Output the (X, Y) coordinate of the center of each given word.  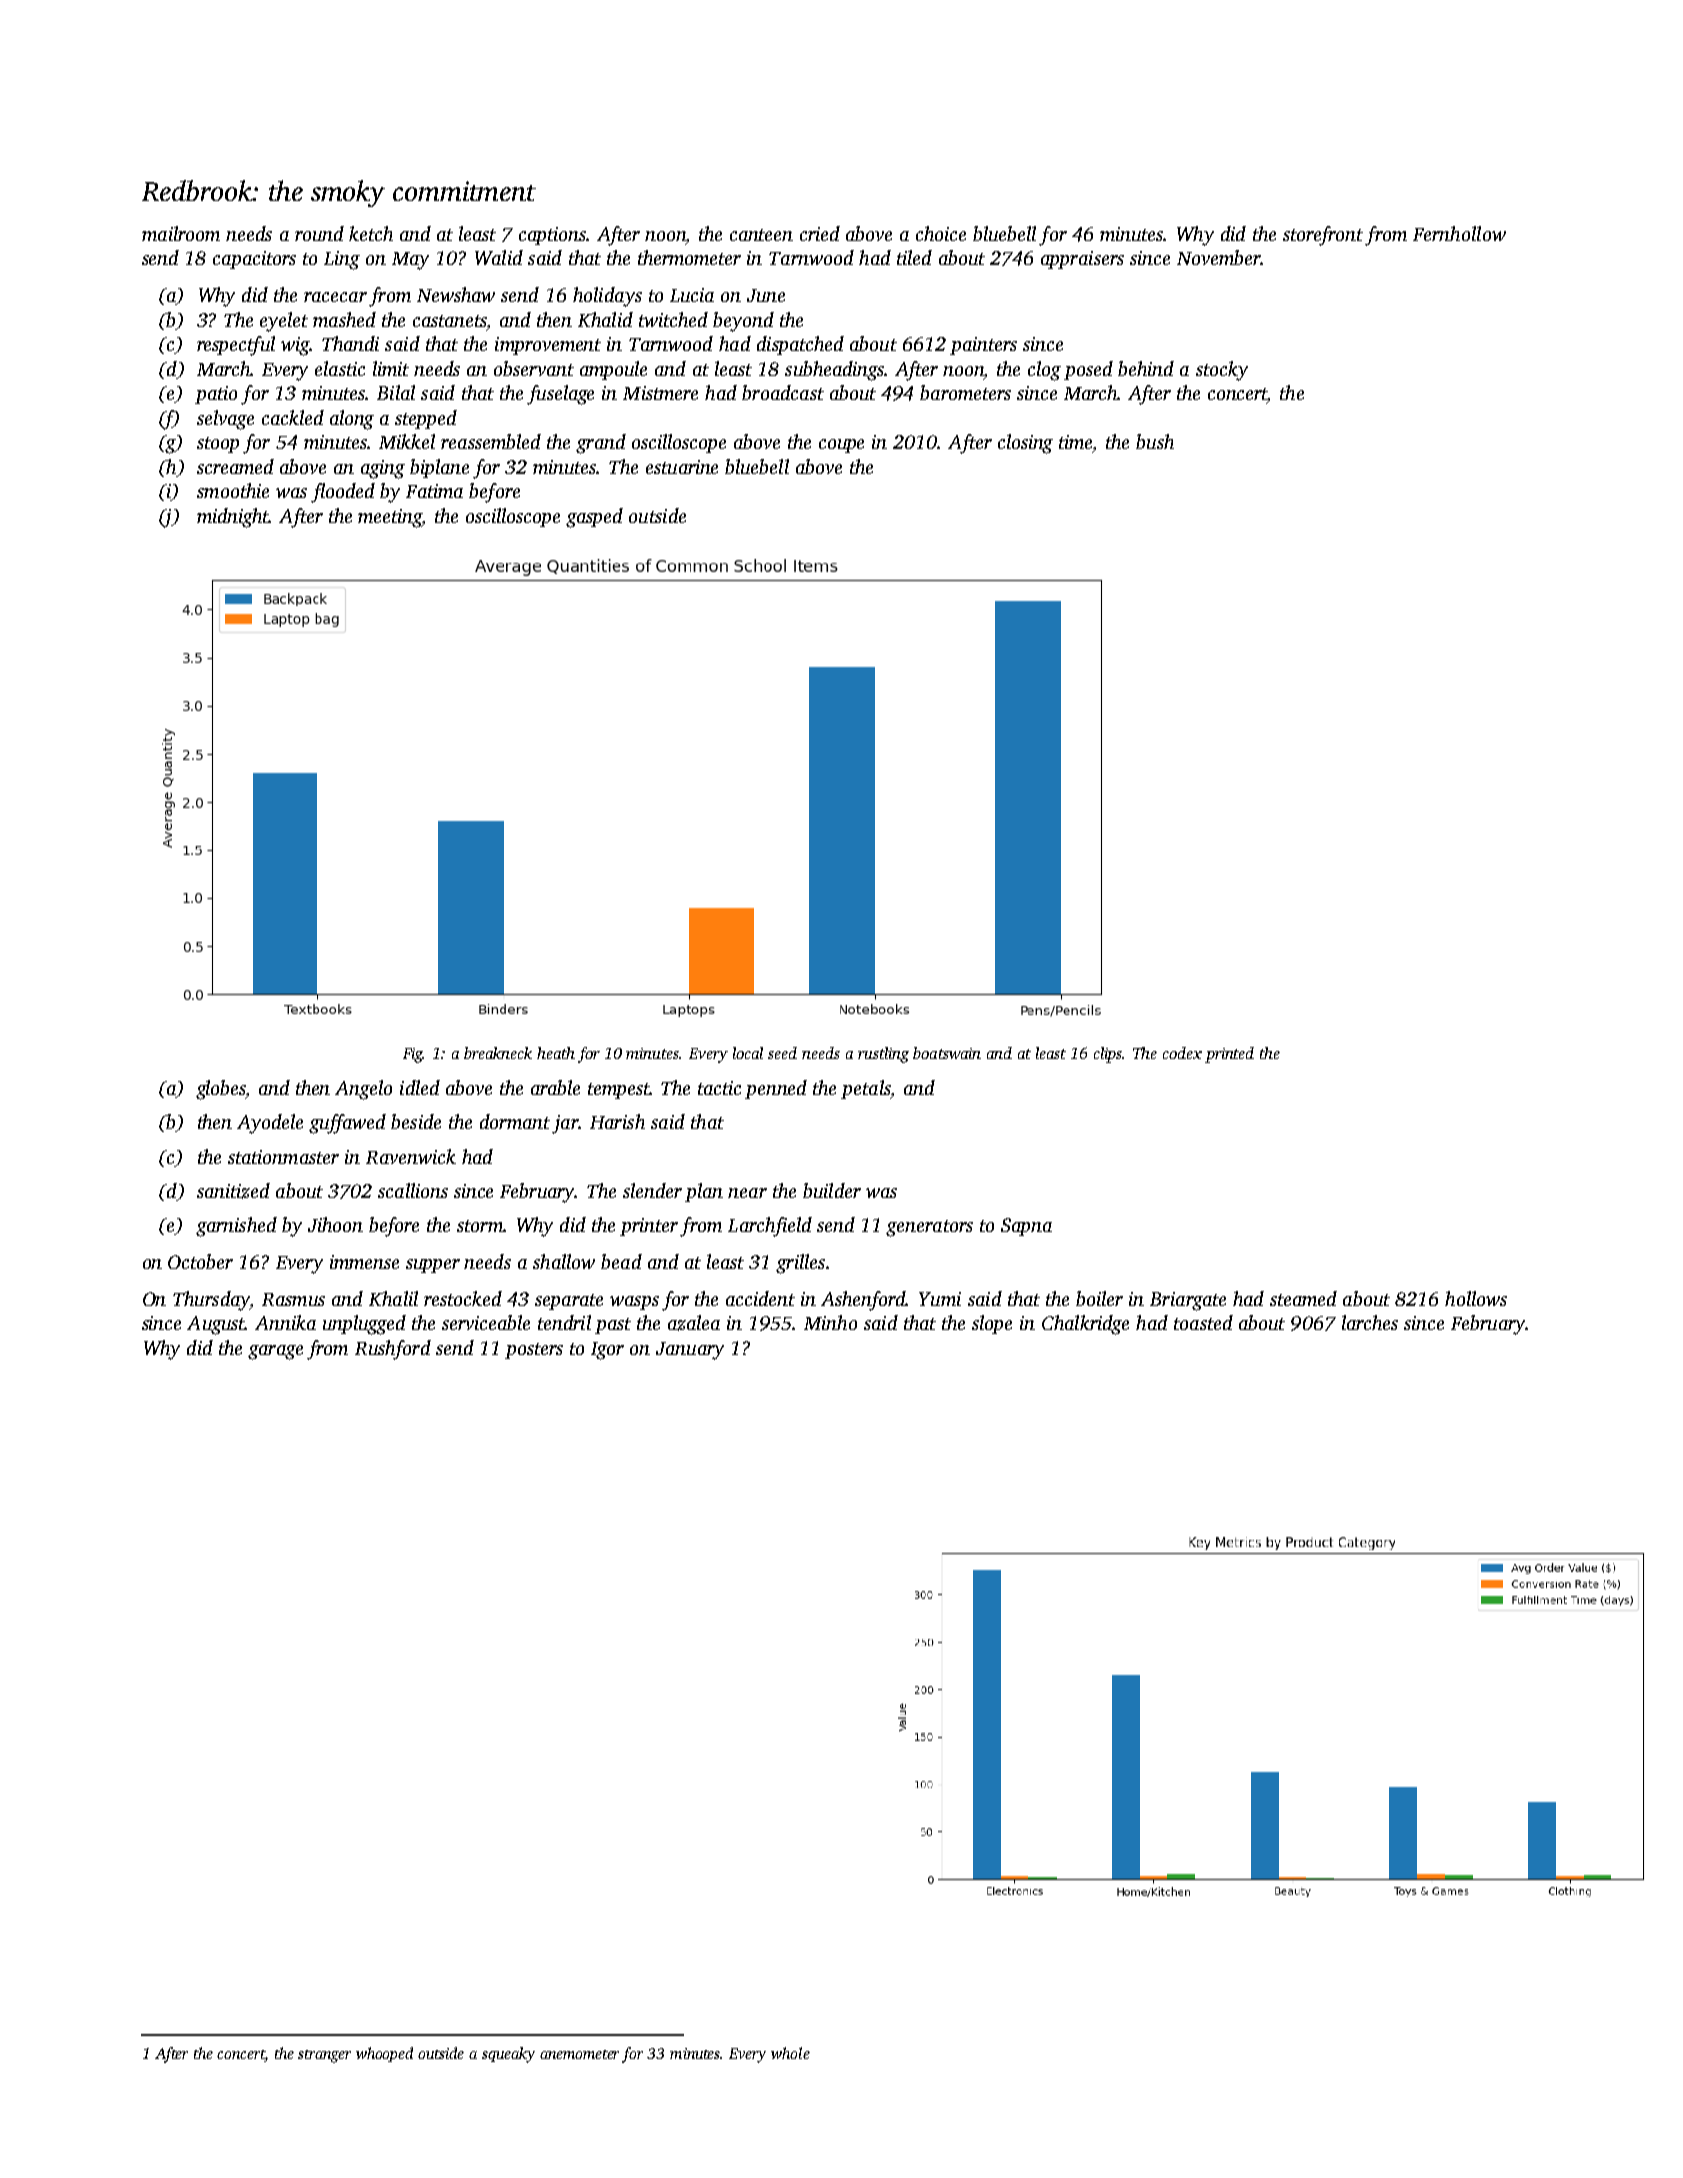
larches (1370, 1322)
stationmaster (283, 1157)
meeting (390, 518)
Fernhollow (1459, 233)
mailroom (181, 233)
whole (790, 2053)
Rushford (393, 1350)
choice (941, 233)
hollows (1476, 1298)
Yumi (940, 1299)
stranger (324, 2056)
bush (1155, 441)
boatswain (947, 1053)
